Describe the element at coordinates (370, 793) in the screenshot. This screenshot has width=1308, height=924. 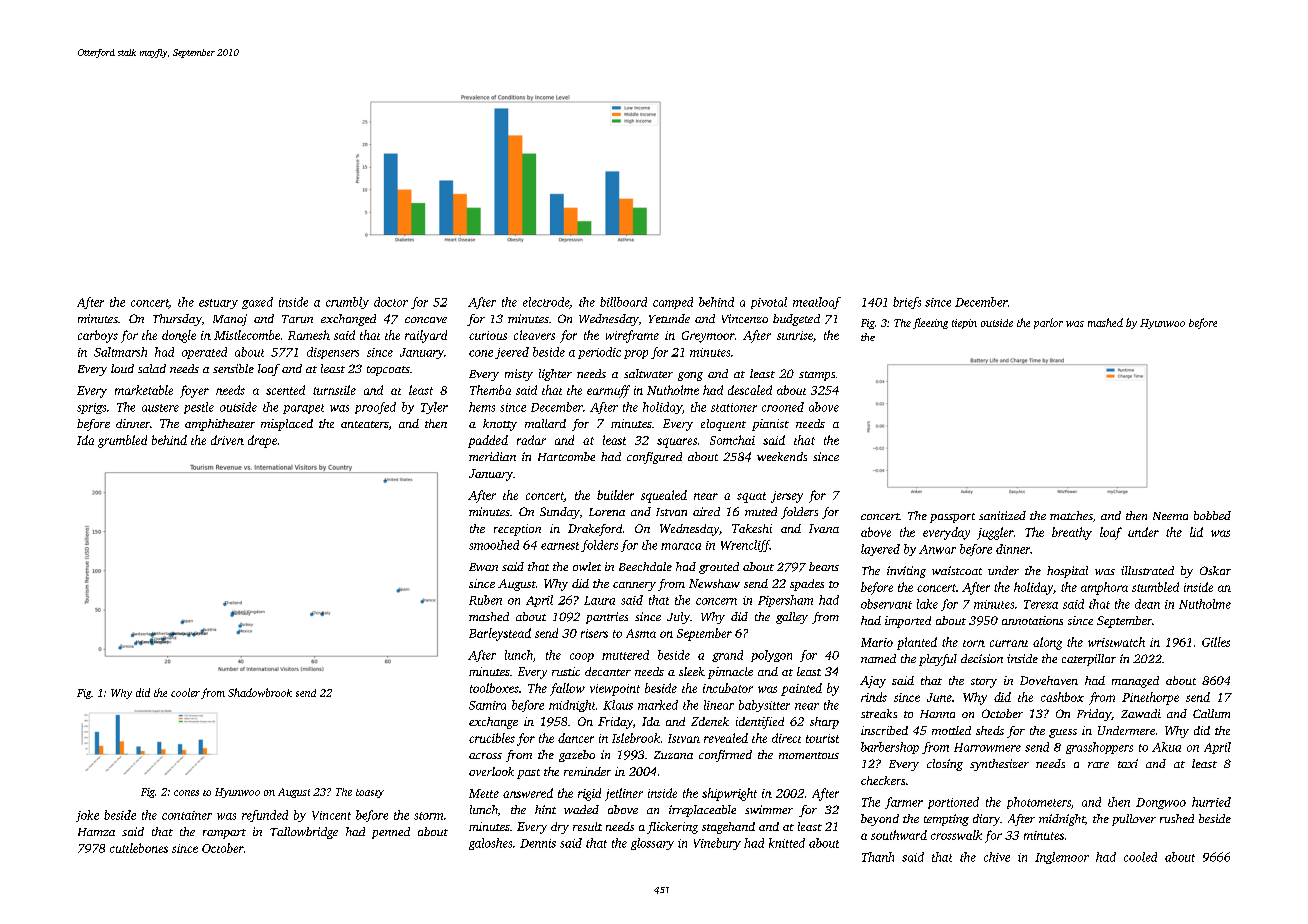
I see `toasty` at that location.
